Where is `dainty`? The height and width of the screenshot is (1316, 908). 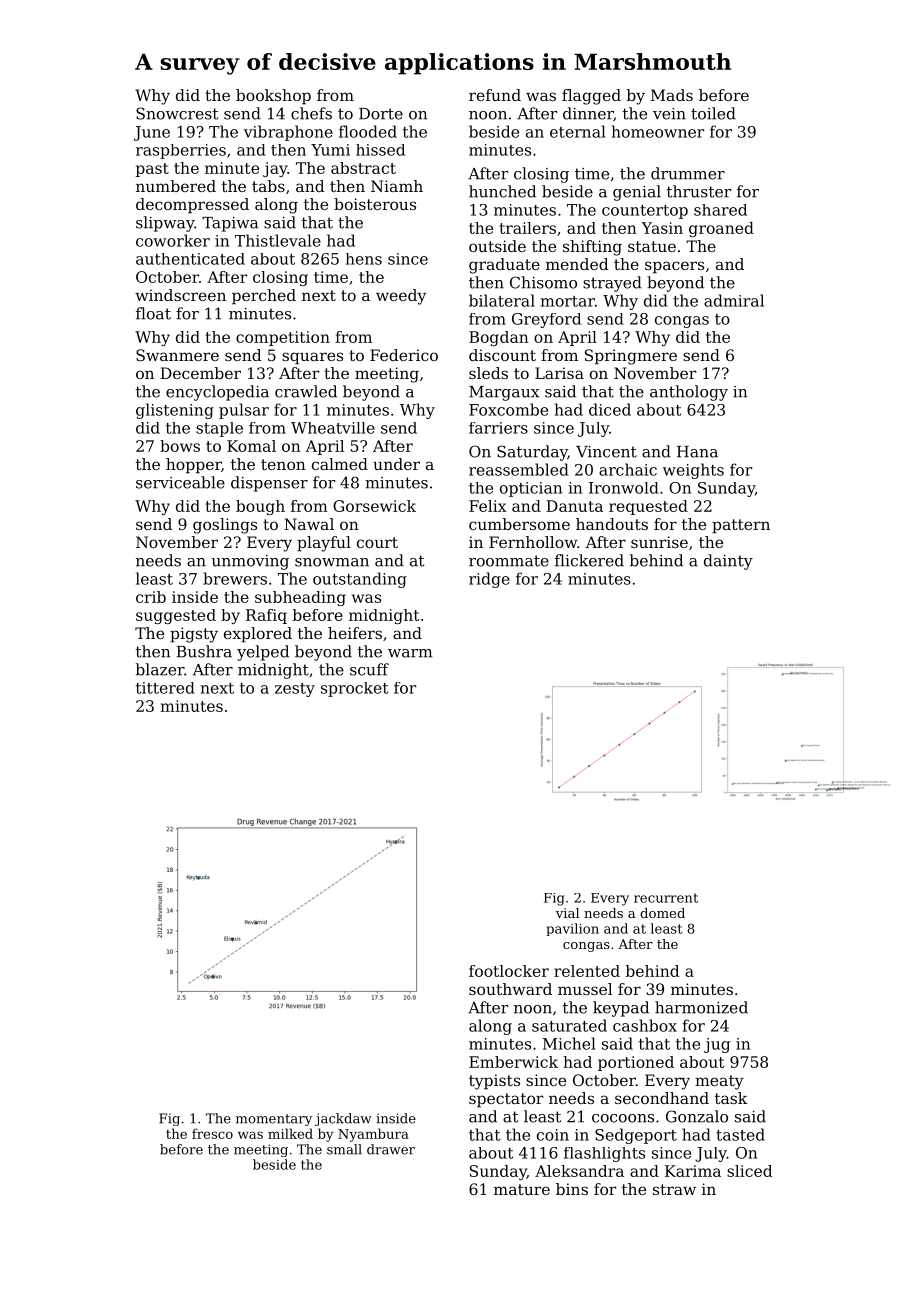
dainty is located at coordinates (728, 562).
